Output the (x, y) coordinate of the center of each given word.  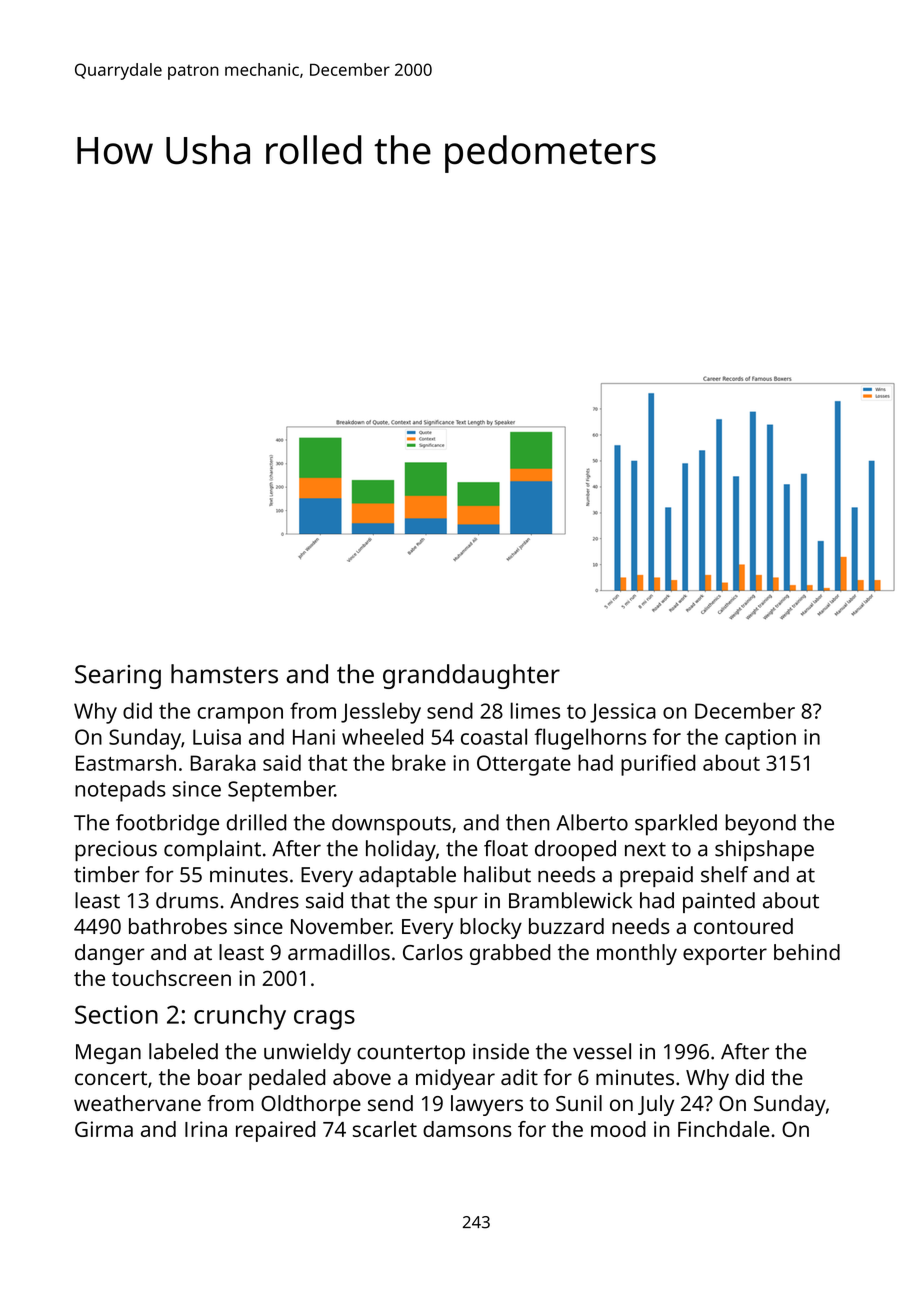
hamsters (224, 674)
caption (760, 739)
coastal (494, 736)
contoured (743, 926)
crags (324, 1020)
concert (111, 1078)
